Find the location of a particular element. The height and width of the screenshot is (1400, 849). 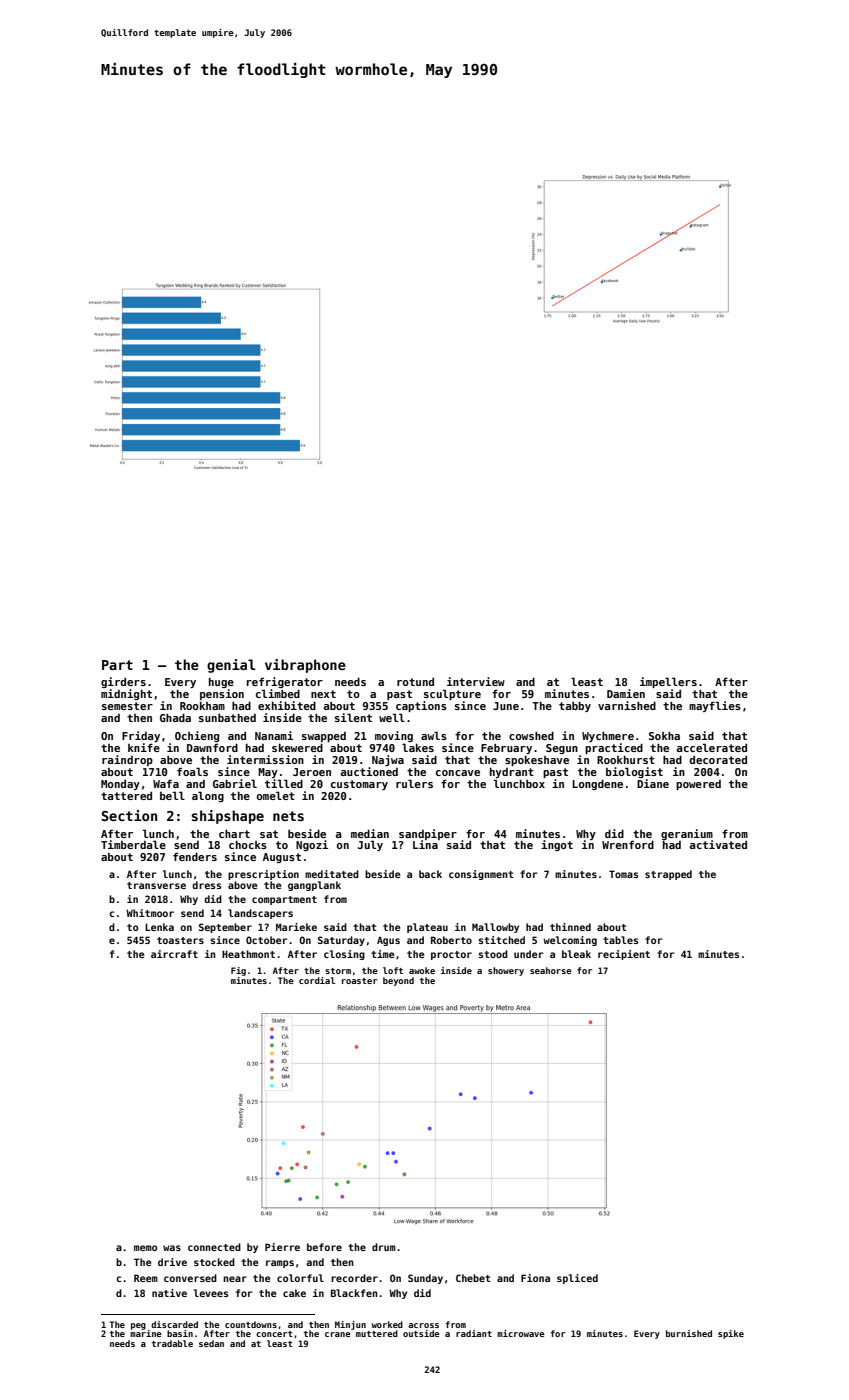

recipient is located at coordinates (624, 955).
